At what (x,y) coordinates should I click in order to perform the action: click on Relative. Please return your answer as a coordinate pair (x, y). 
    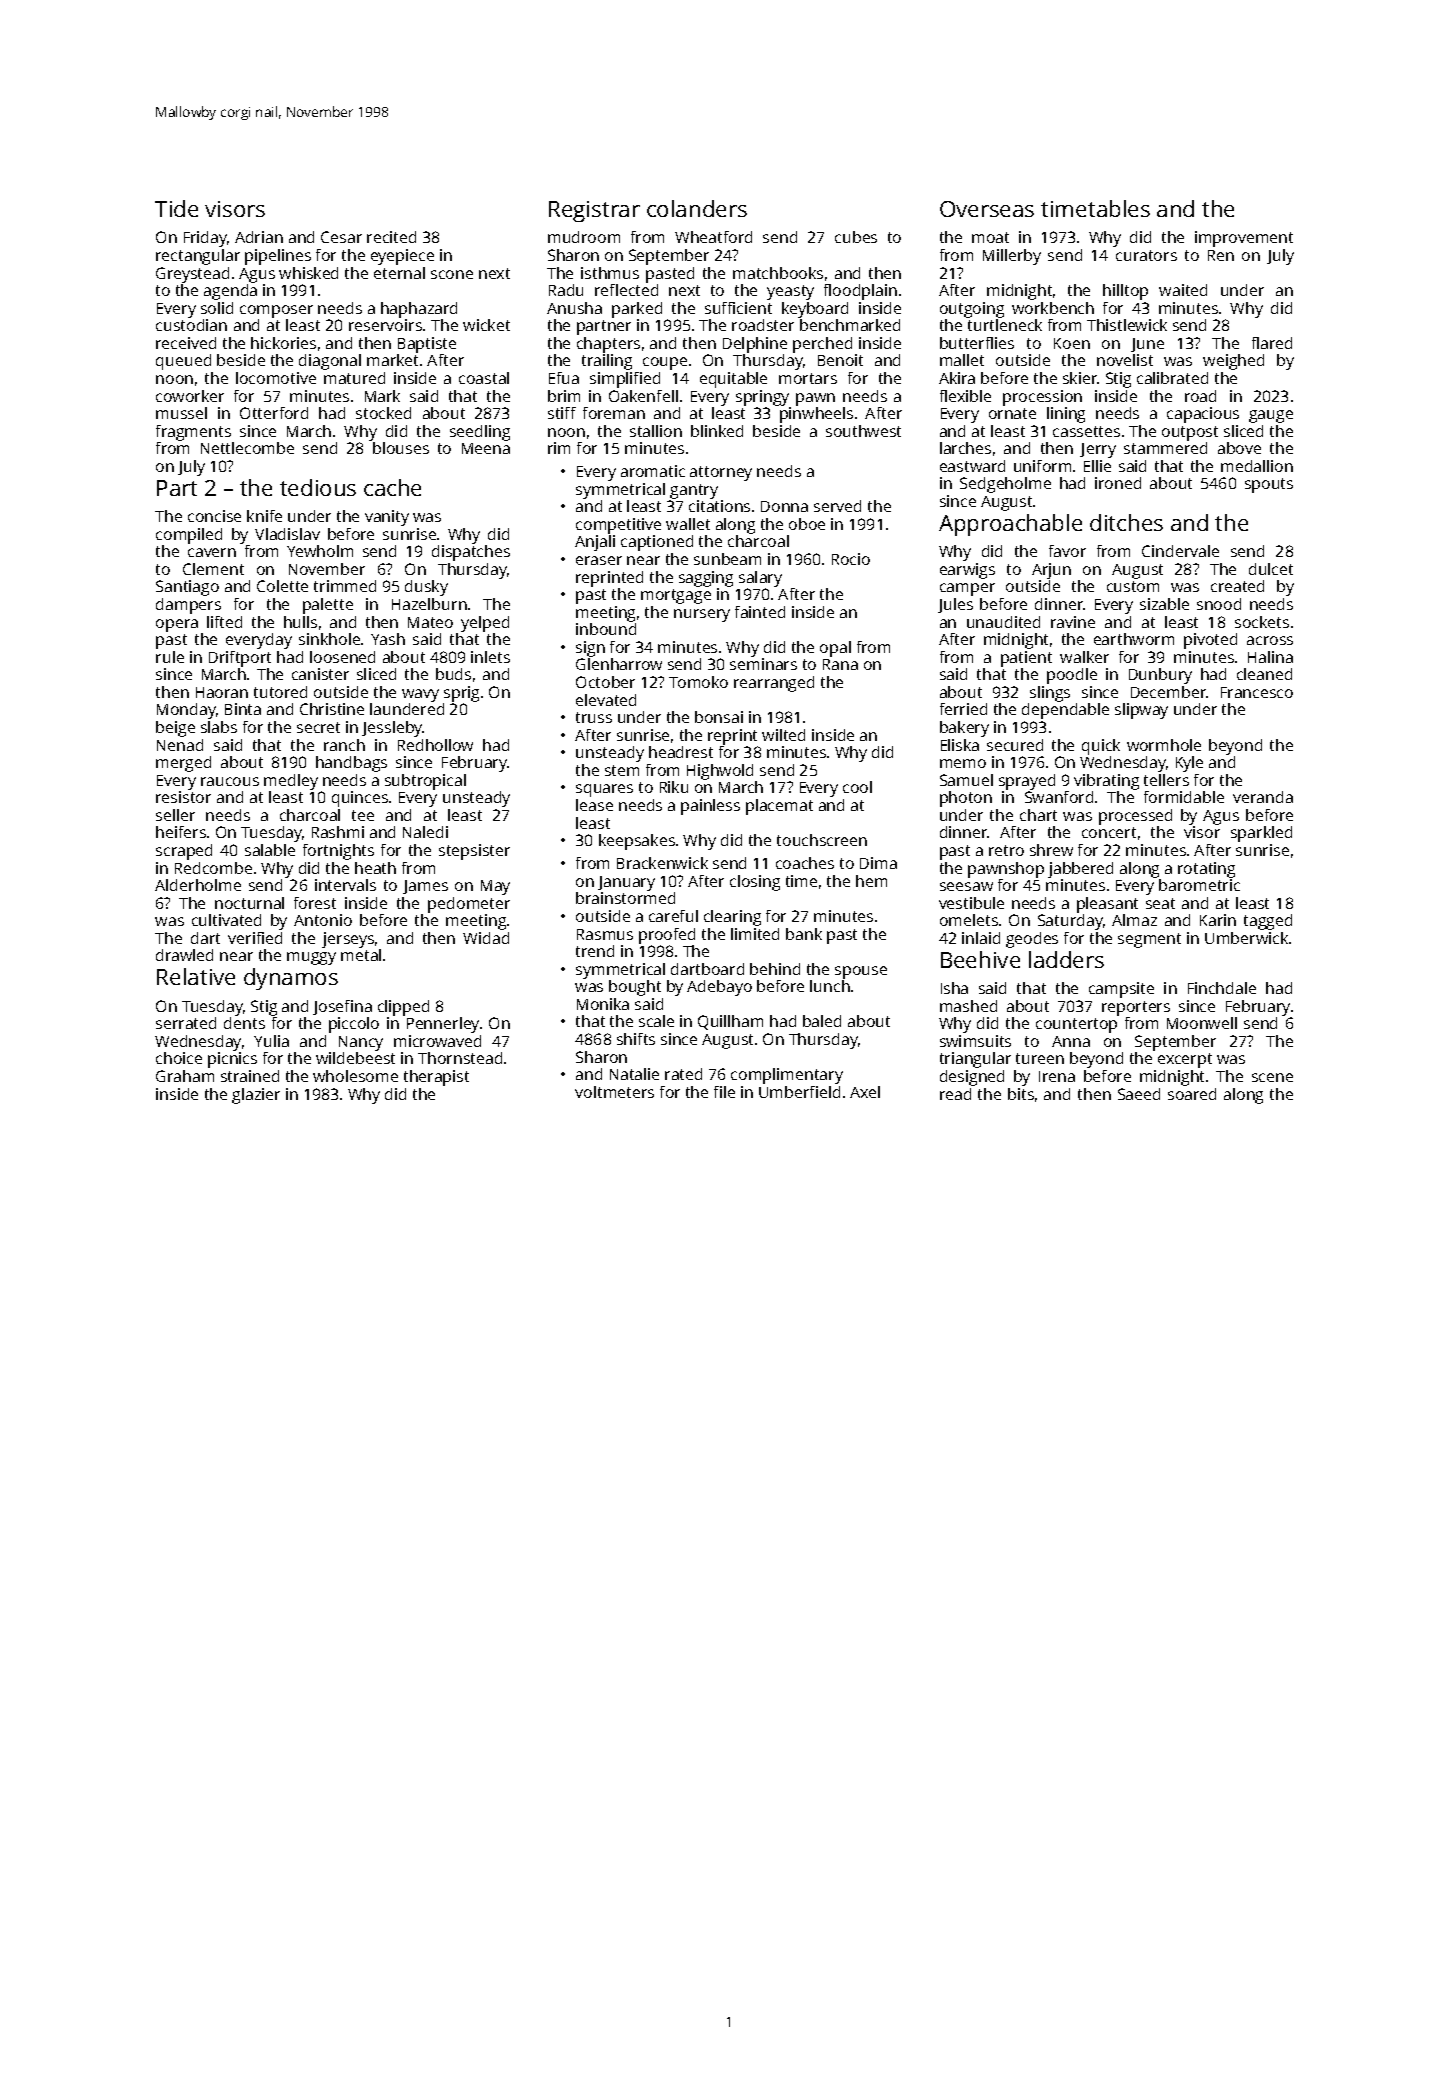
    Looking at the image, I should click on (196, 976).
